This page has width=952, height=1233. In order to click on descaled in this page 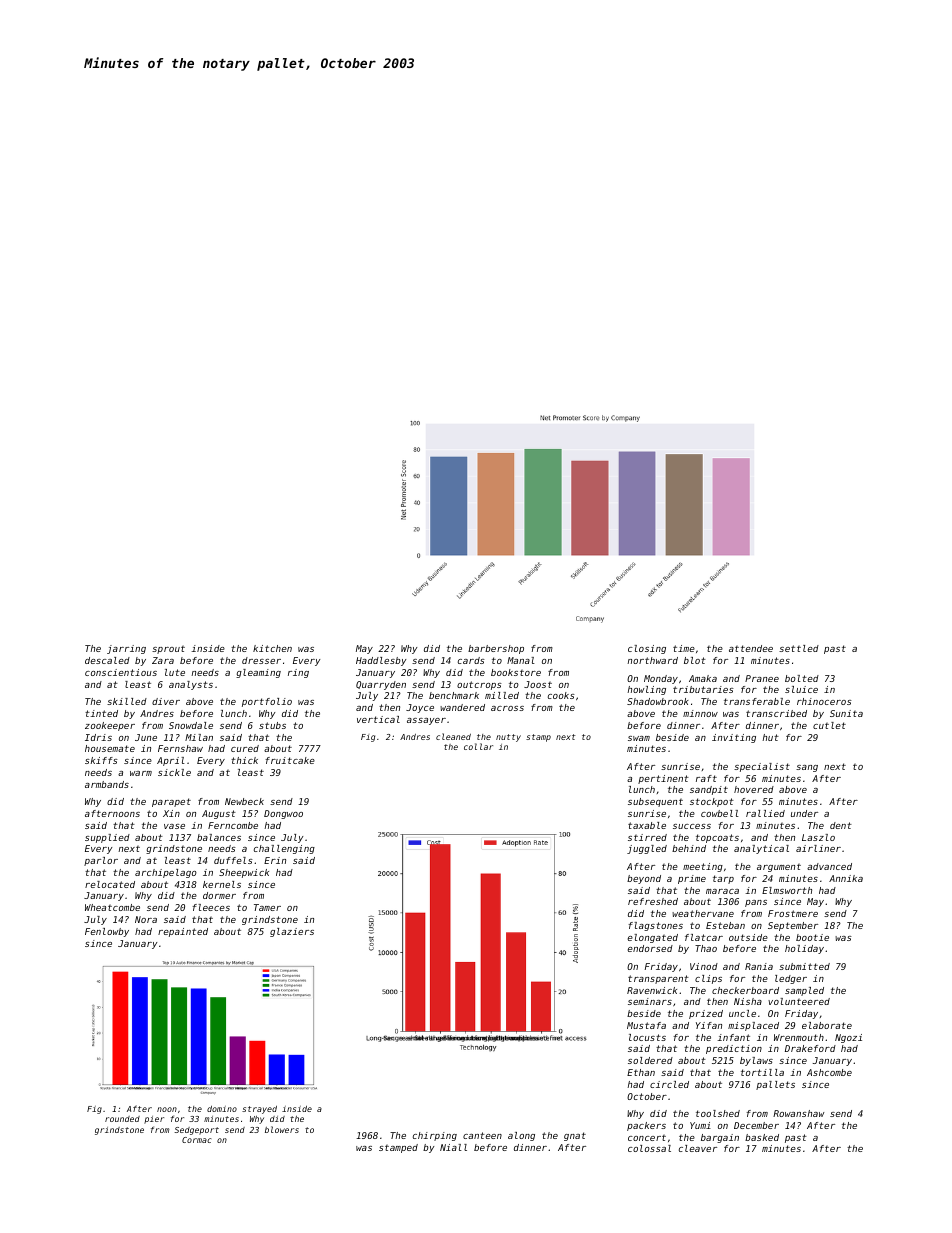, I will do `click(107, 660)`.
